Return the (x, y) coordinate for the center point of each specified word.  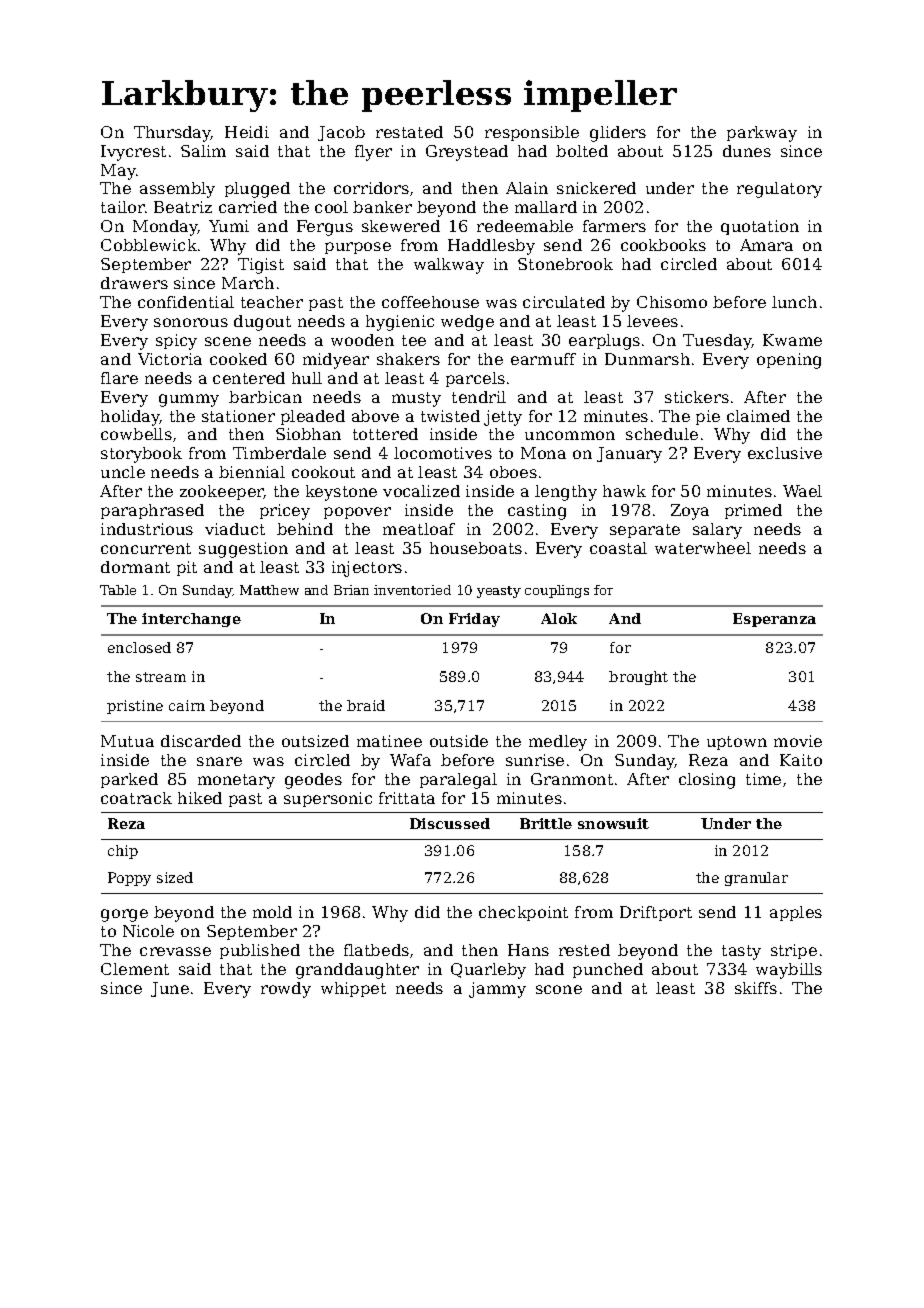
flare (119, 378)
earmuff (543, 359)
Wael (802, 491)
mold (272, 912)
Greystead (467, 153)
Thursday (172, 134)
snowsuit (613, 823)
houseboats (476, 548)
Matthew (269, 590)
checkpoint (523, 913)
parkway (762, 134)
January (629, 455)
